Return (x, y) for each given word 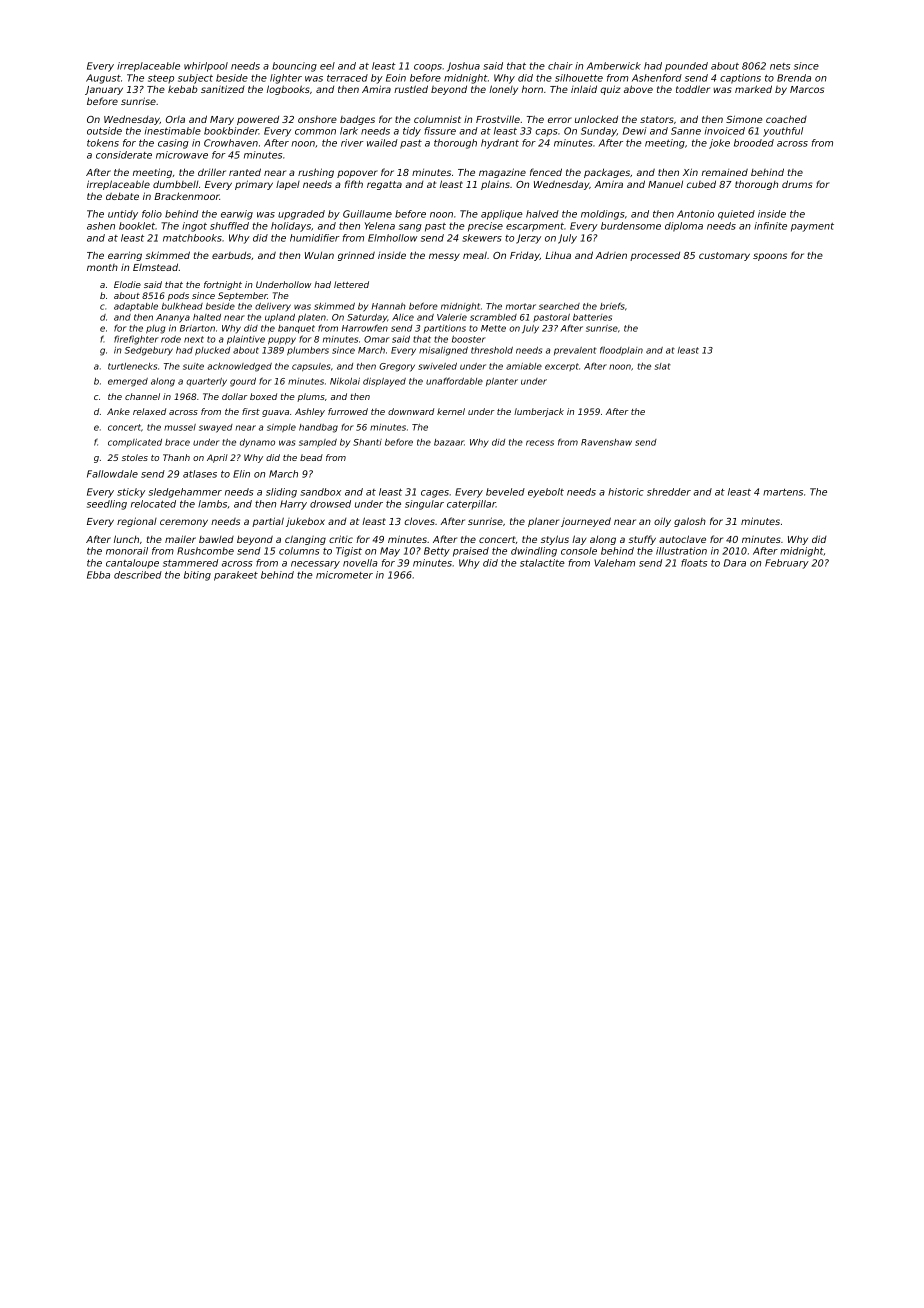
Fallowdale (112, 474)
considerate (124, 155)
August (103, 79)
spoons (770, 257)
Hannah (388, 306)
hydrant (500, 144)
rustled (411, 89)
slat (663, 366)
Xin (690, 172)
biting (197, 576)
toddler (693, 89)
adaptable (136, 307)
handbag (318, 428)
